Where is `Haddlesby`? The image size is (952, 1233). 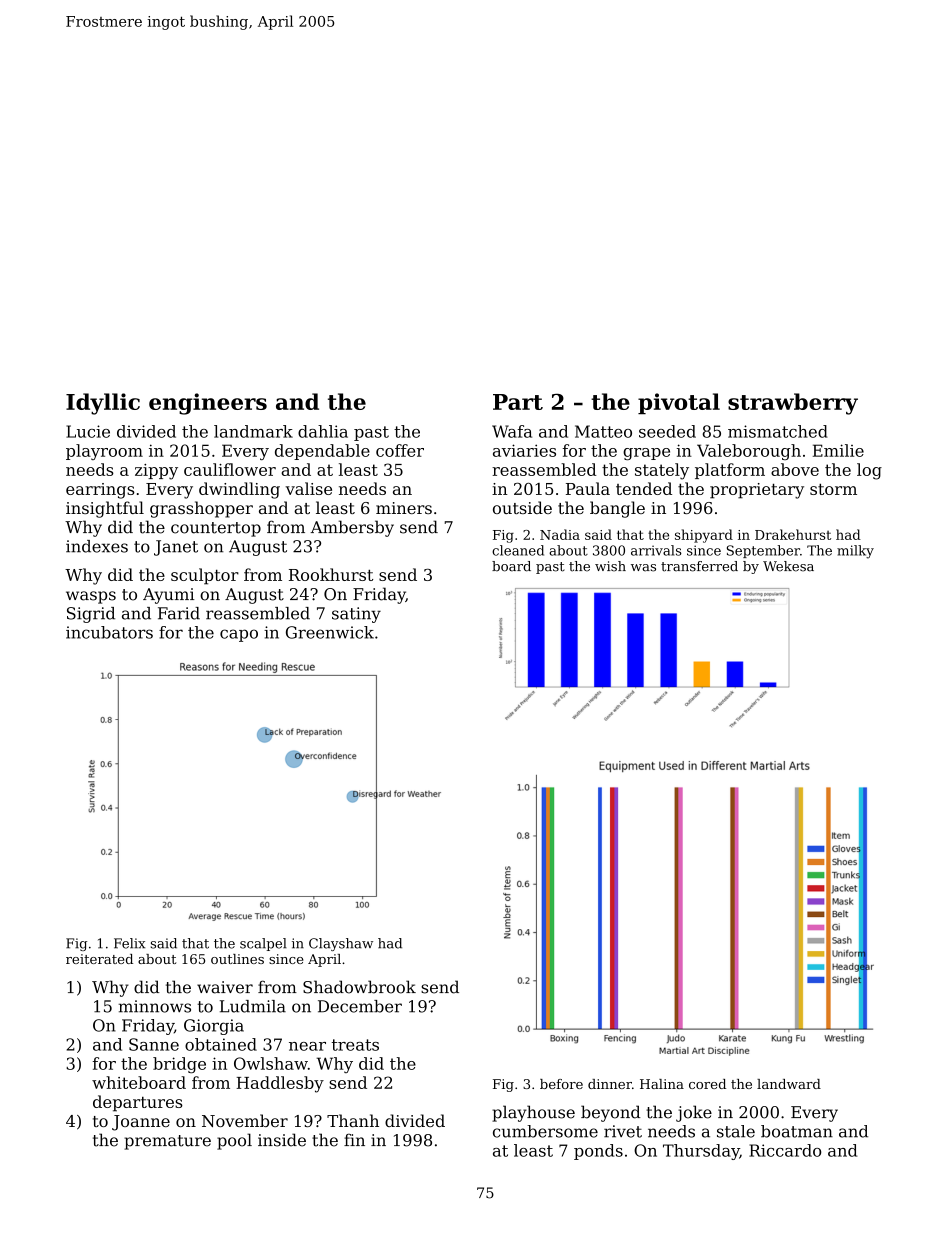
Haddlesby is located at coordinates (280, 1084).
